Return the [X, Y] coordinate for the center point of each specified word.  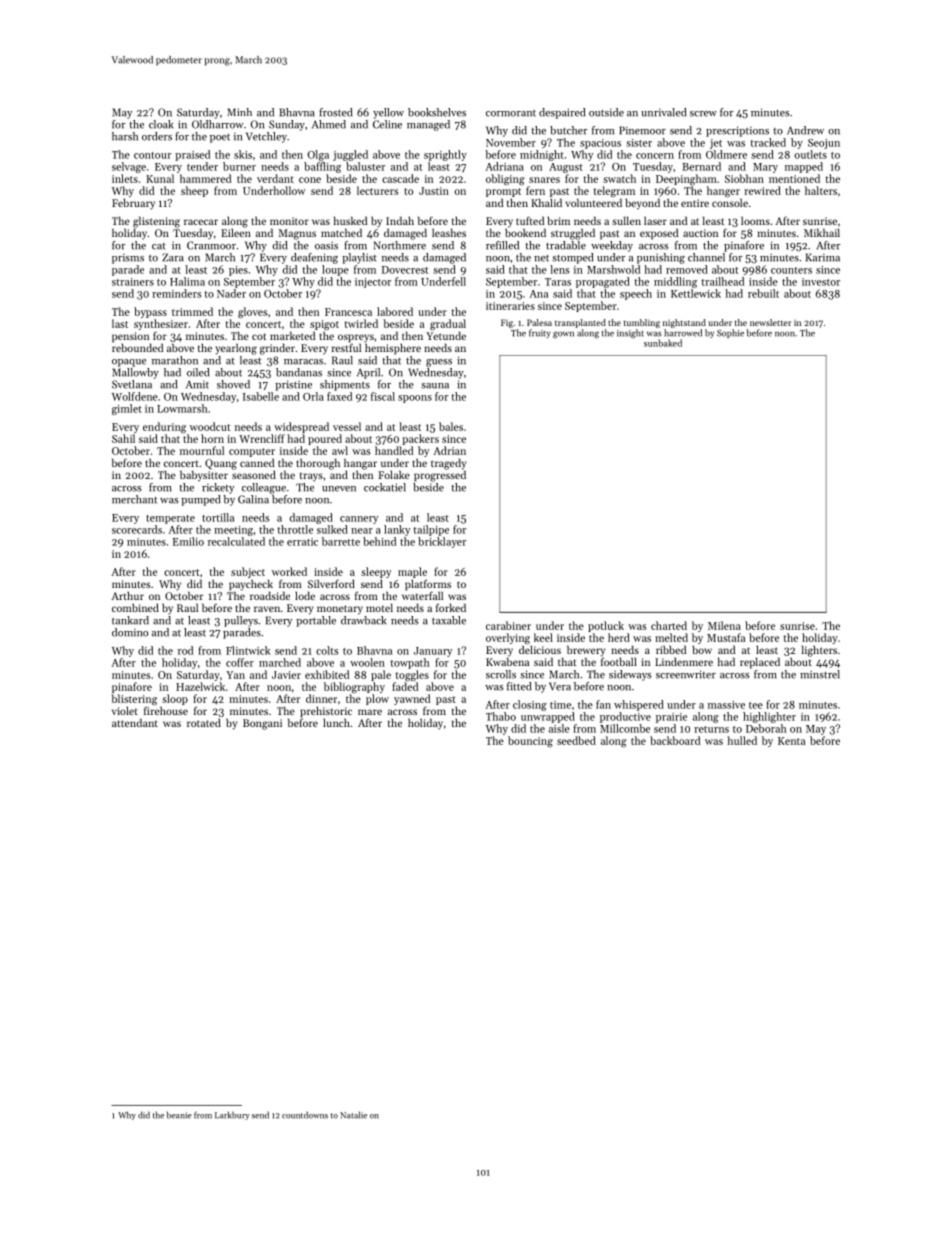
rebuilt [763, 293]
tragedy [448, 464]
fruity [540, 333]
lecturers [377, 190]
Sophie [730, 333]
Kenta [791, 741]
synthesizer [161, 324]
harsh [125, 136]
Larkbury [232, 1115]
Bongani [262, 724]
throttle [295, 529]
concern [655, 156]
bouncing [530, 741]
